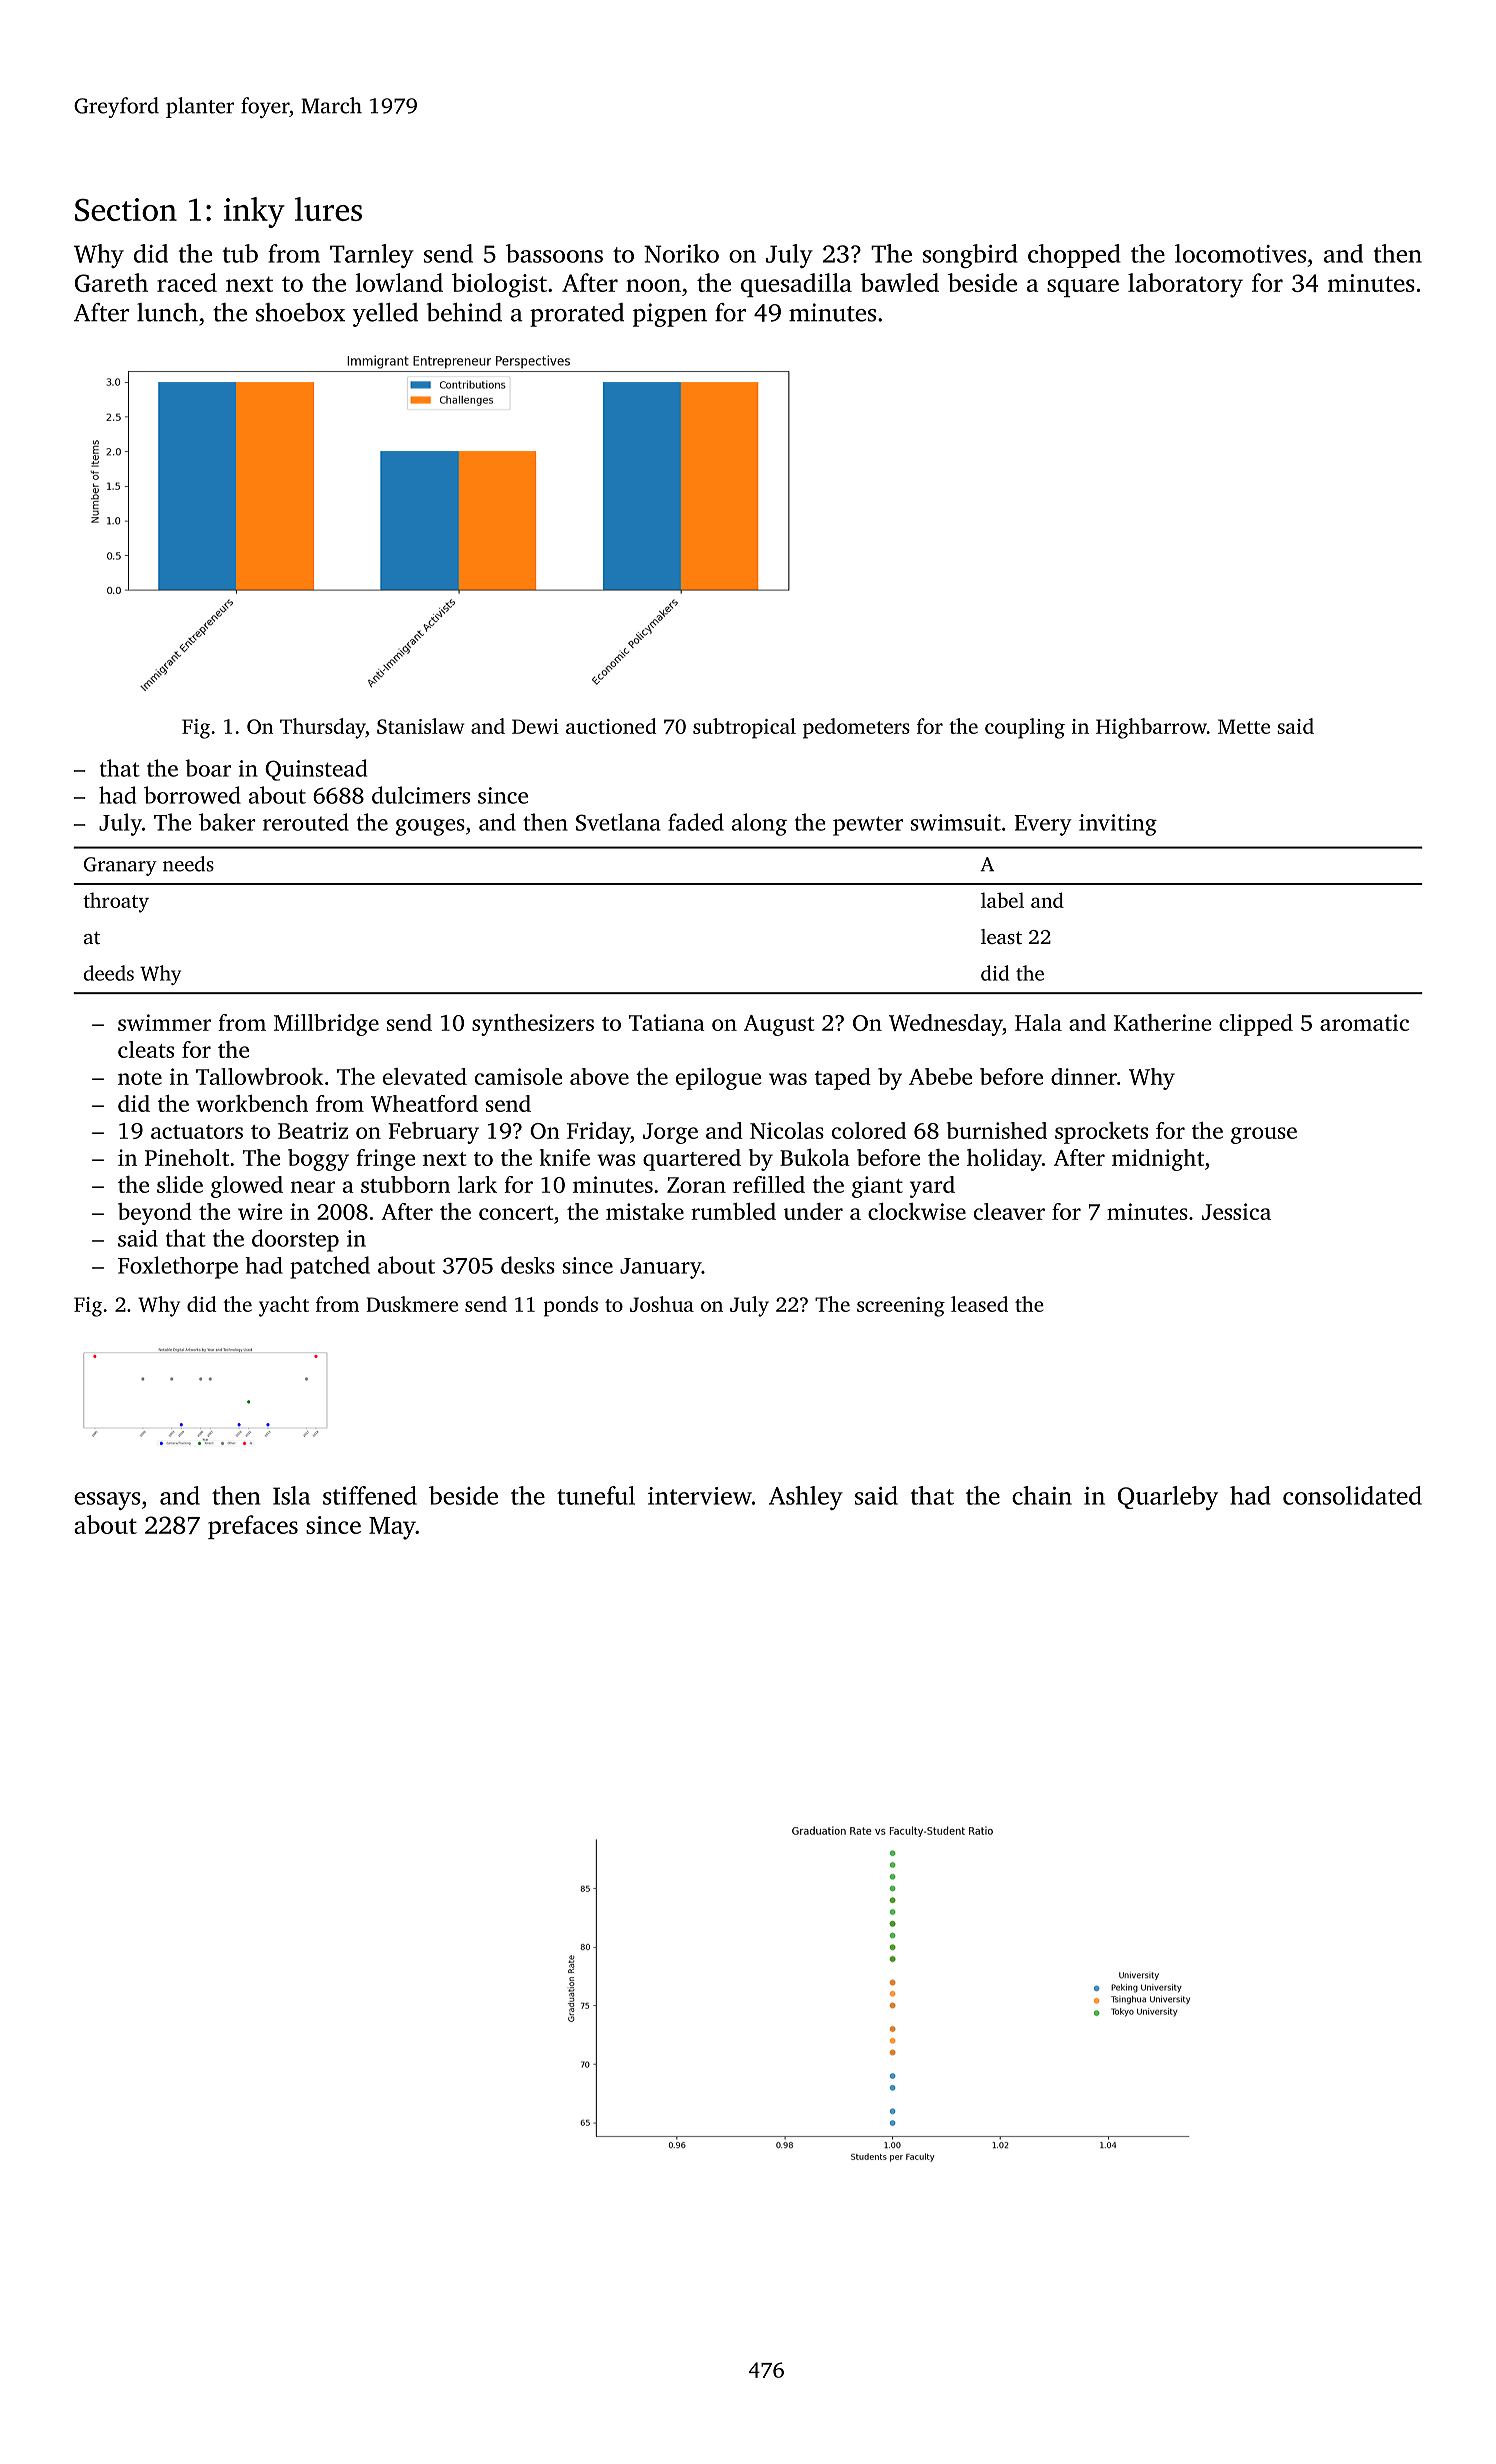  I want to click on Jessica, so click(1236, 1211).
